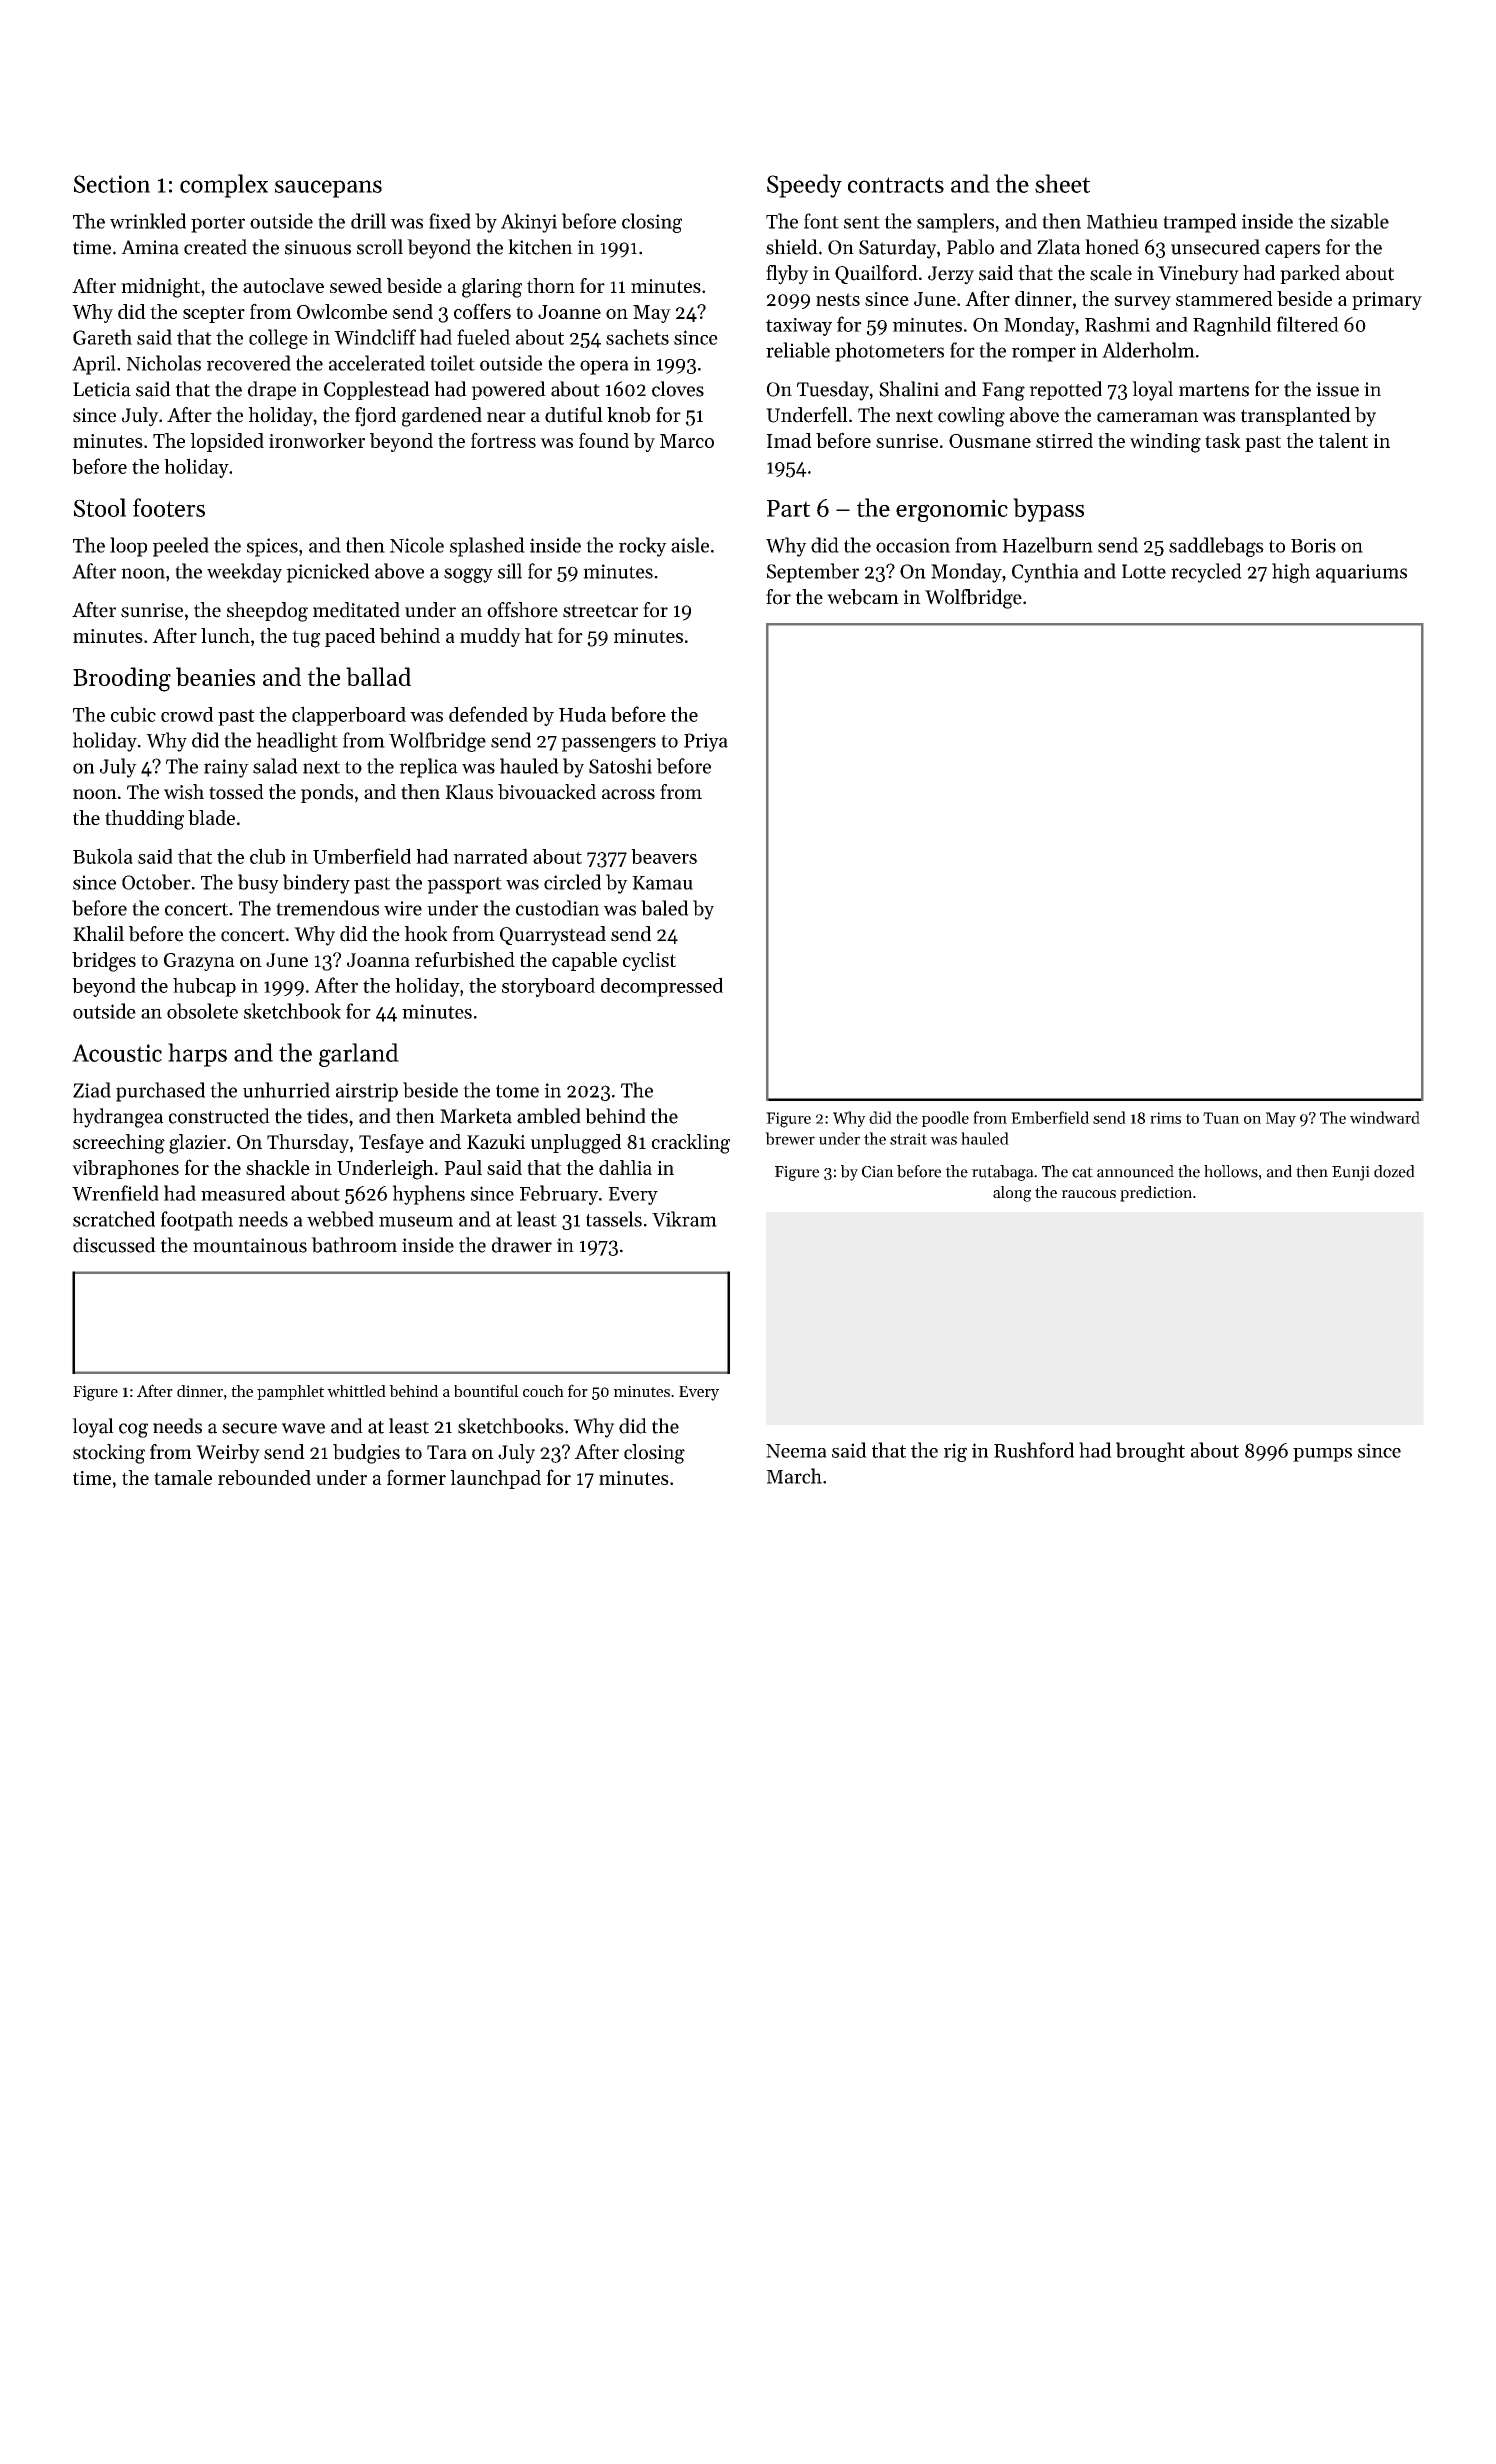  I want to click on windward, so click(1385, 1117).
